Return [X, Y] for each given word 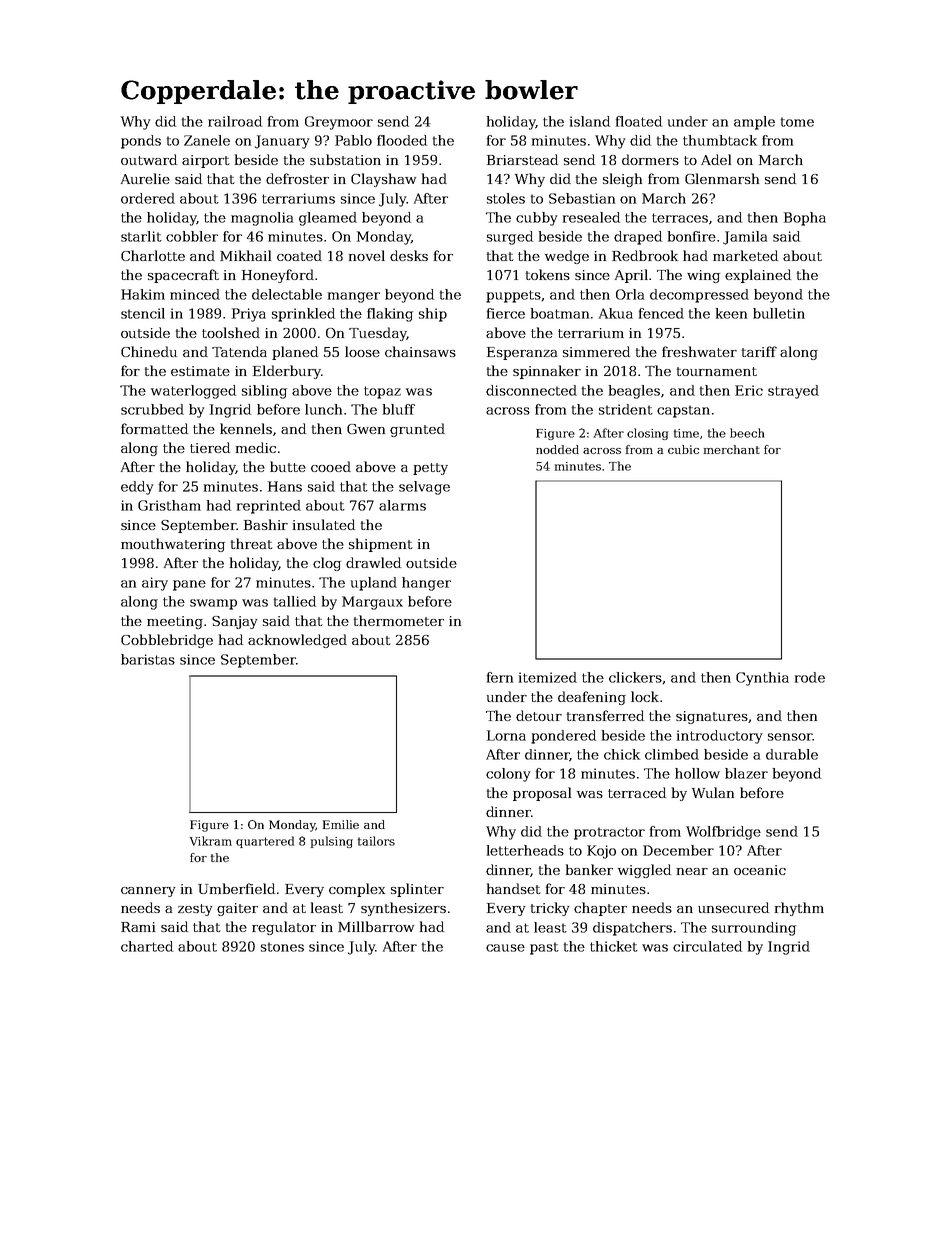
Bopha [805, 219]
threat [252, 543]
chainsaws [420, 351]
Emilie [341, 824]
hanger [426, 584]
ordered [148, 198]
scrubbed [152, 409]
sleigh [622, 180]
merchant [732, 449]
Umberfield [236, 888]
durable [792, 754]
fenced [661, 313]
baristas [148, 659]
